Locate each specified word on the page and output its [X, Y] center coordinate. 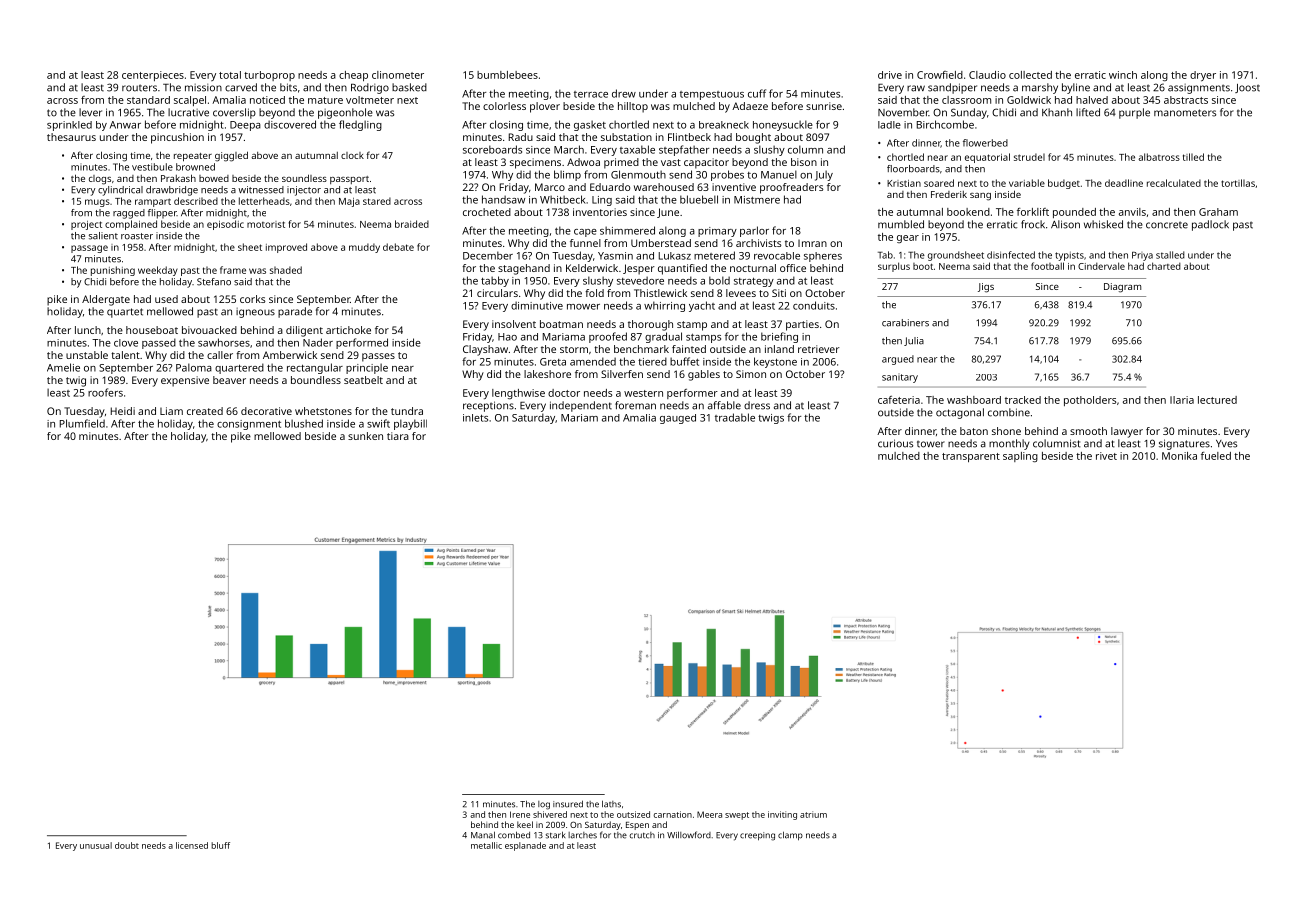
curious [895, 443]
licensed [192, 845]
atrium [813, 814]
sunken [365, 436]
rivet [1106, 456]
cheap [353, 76]
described [196, 201]
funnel [585, 243]
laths [611, 804]
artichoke [348, 330]
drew [624, 93]
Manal [483, 835]
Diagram [1122, 288]
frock [1033, 224]
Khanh [1057, 112]
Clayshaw [485, 350]
